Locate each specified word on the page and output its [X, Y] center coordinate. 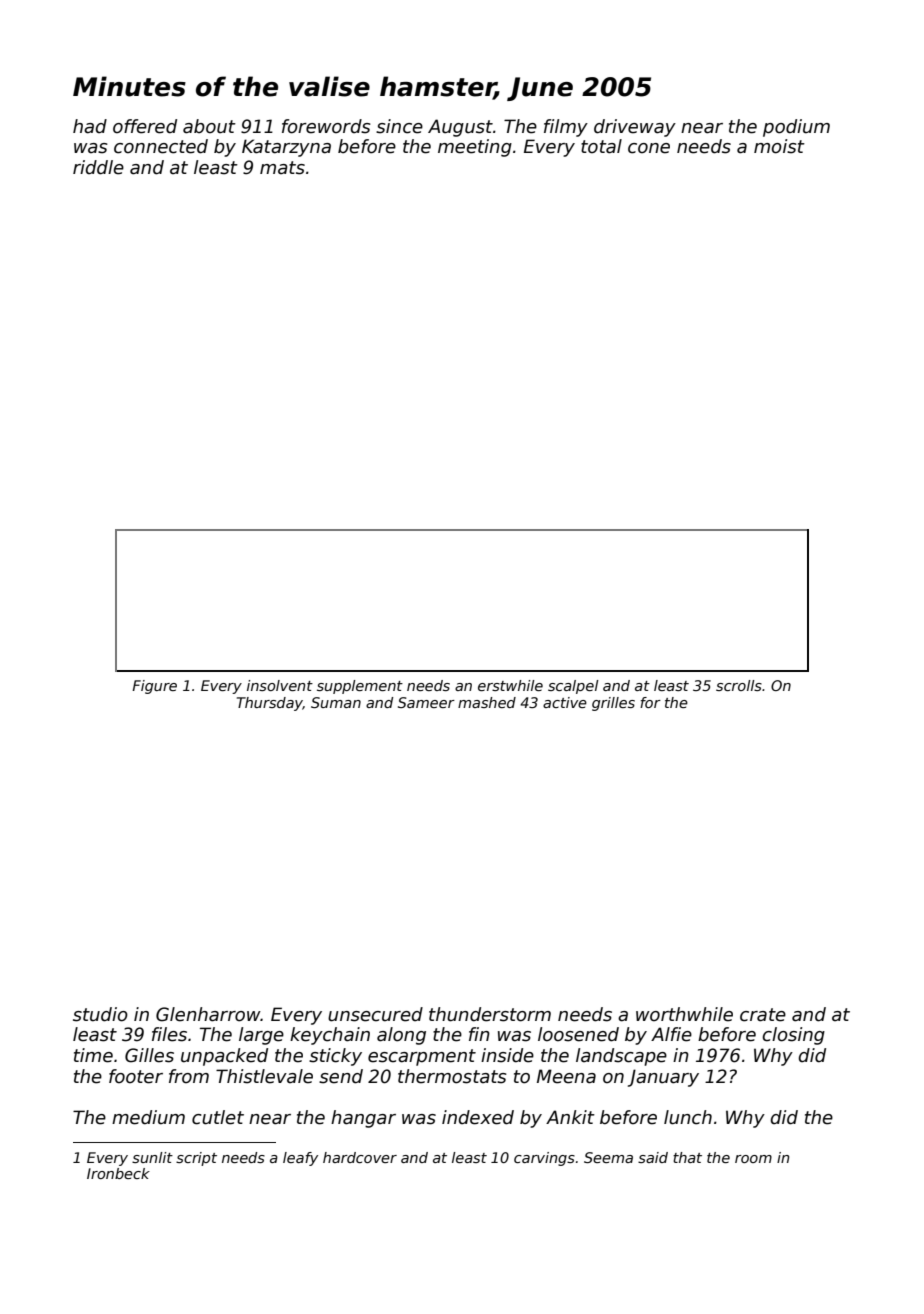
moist [779, 146]
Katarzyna [286, 148]
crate [763, 1015]
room [753, 1159]
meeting [475, 148]
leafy [300, 1159]
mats [282, 168]
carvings [544, 1159]
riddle [98, 167]
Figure [154, 687]
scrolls [739, 685]
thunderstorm [490, 1014]
